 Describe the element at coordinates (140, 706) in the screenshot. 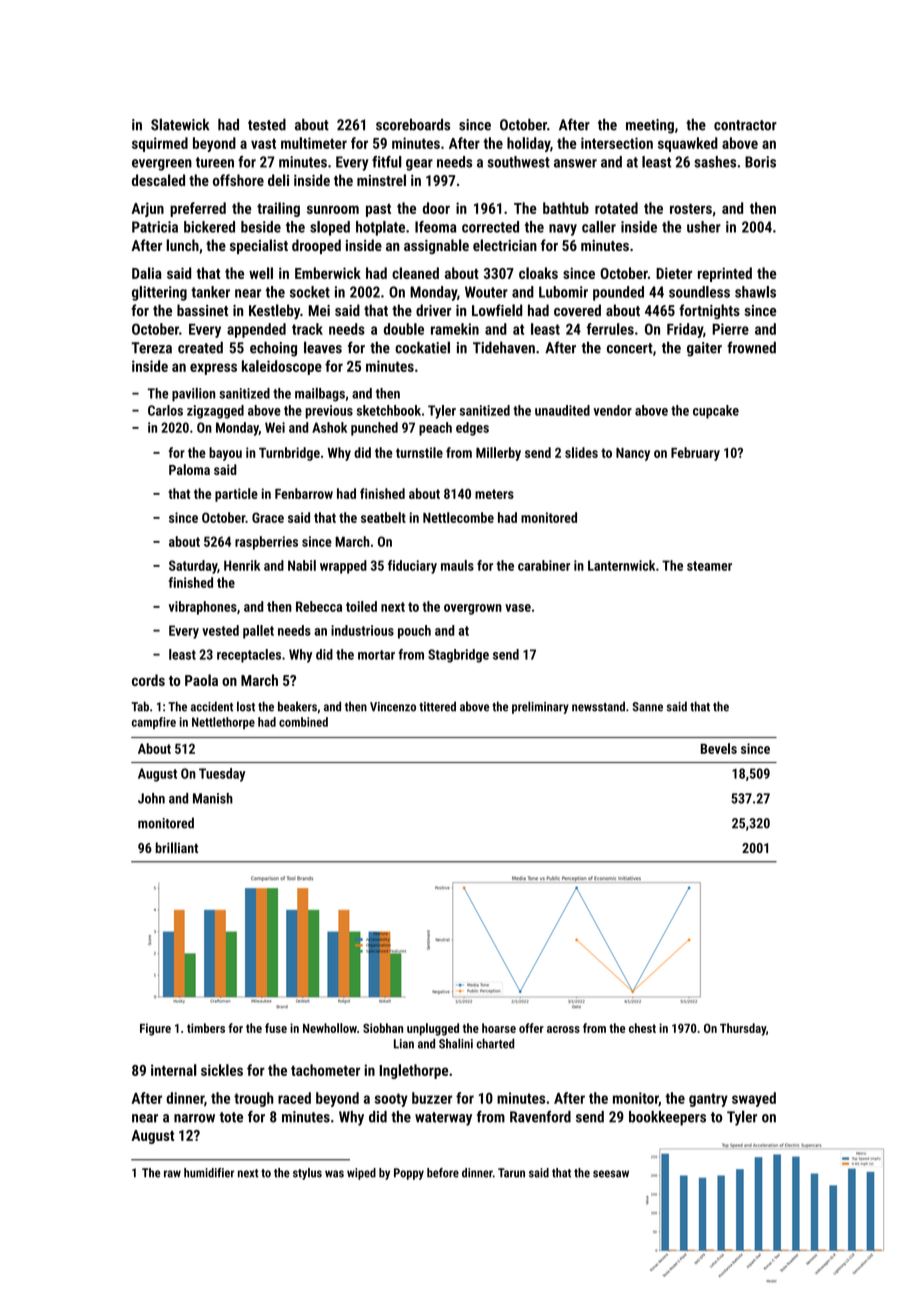

I see `Tab` at that location.
